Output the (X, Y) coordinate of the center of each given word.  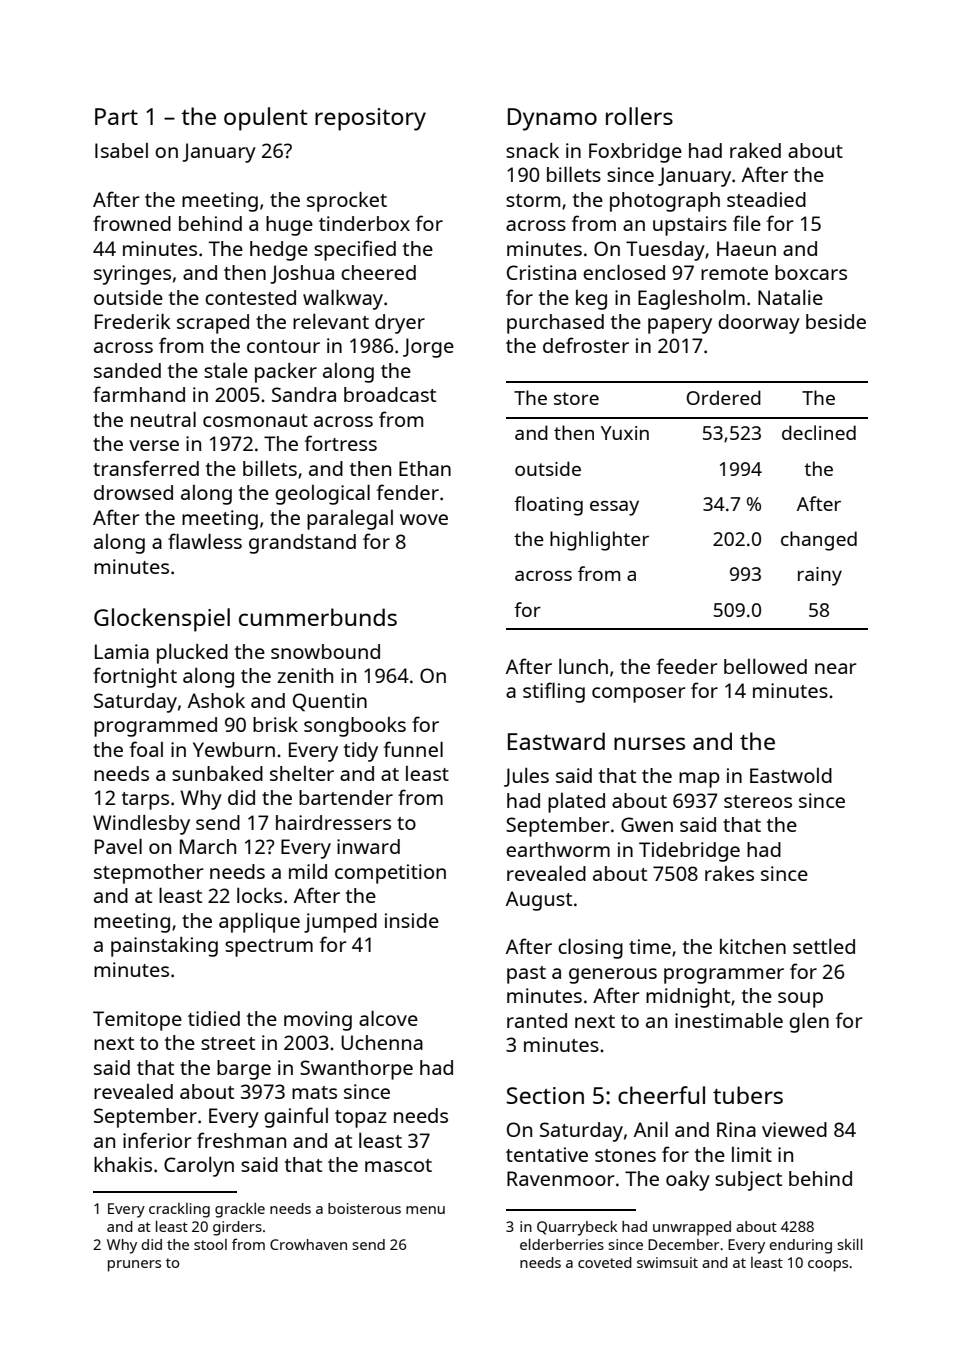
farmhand (139, 394)
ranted (537, 1020)
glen (809, 1022)
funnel (413, 749)
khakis (123, 1164)
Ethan (425, 468)
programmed (155, 727)
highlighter (599, 541)
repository (370, 119)
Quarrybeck (577, 1228)
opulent (266, 119)
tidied (214, 1018)
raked (755, 150)
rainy (820, 576)
